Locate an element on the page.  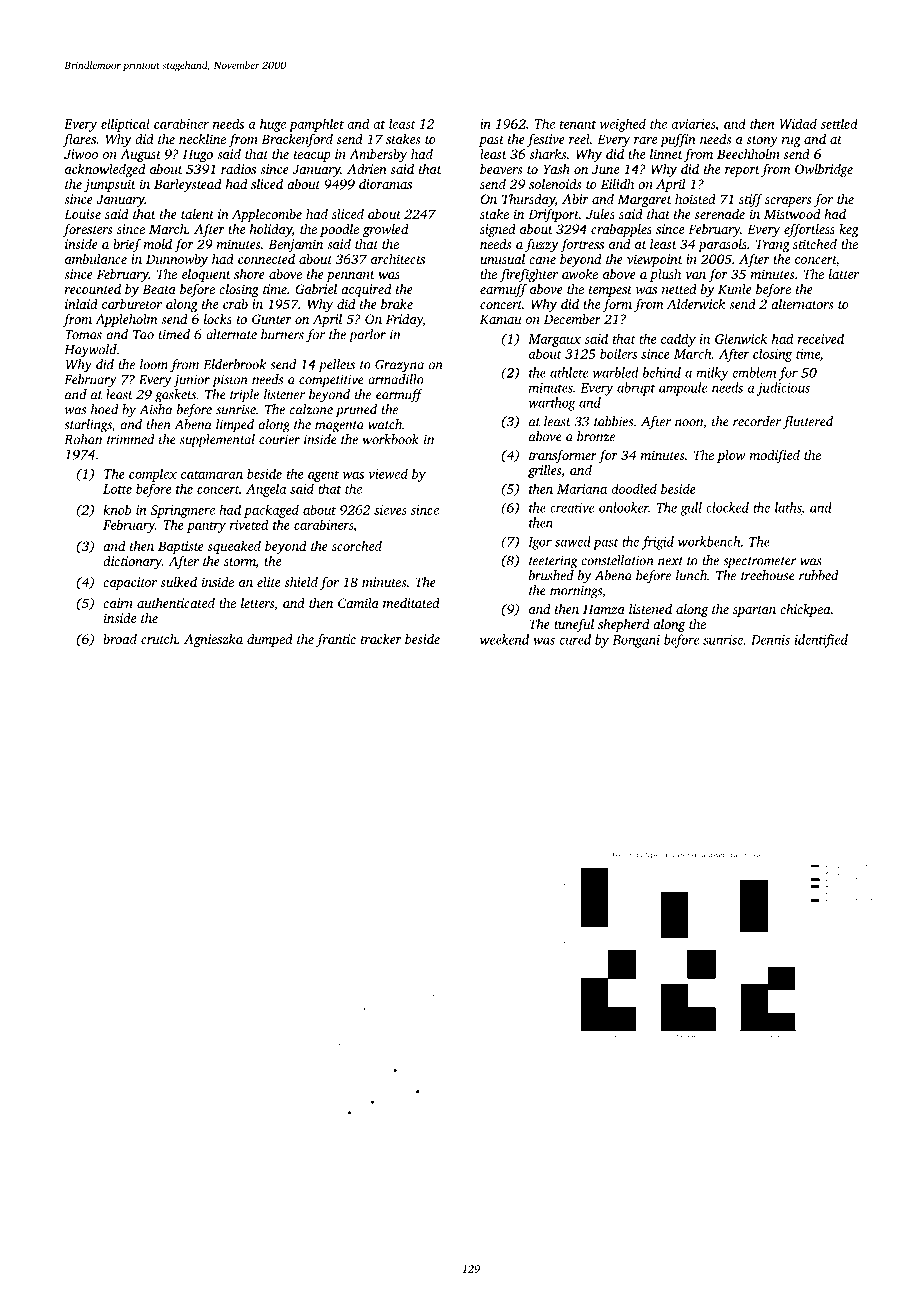
spectrometer is located at coordinates (760, 563).
